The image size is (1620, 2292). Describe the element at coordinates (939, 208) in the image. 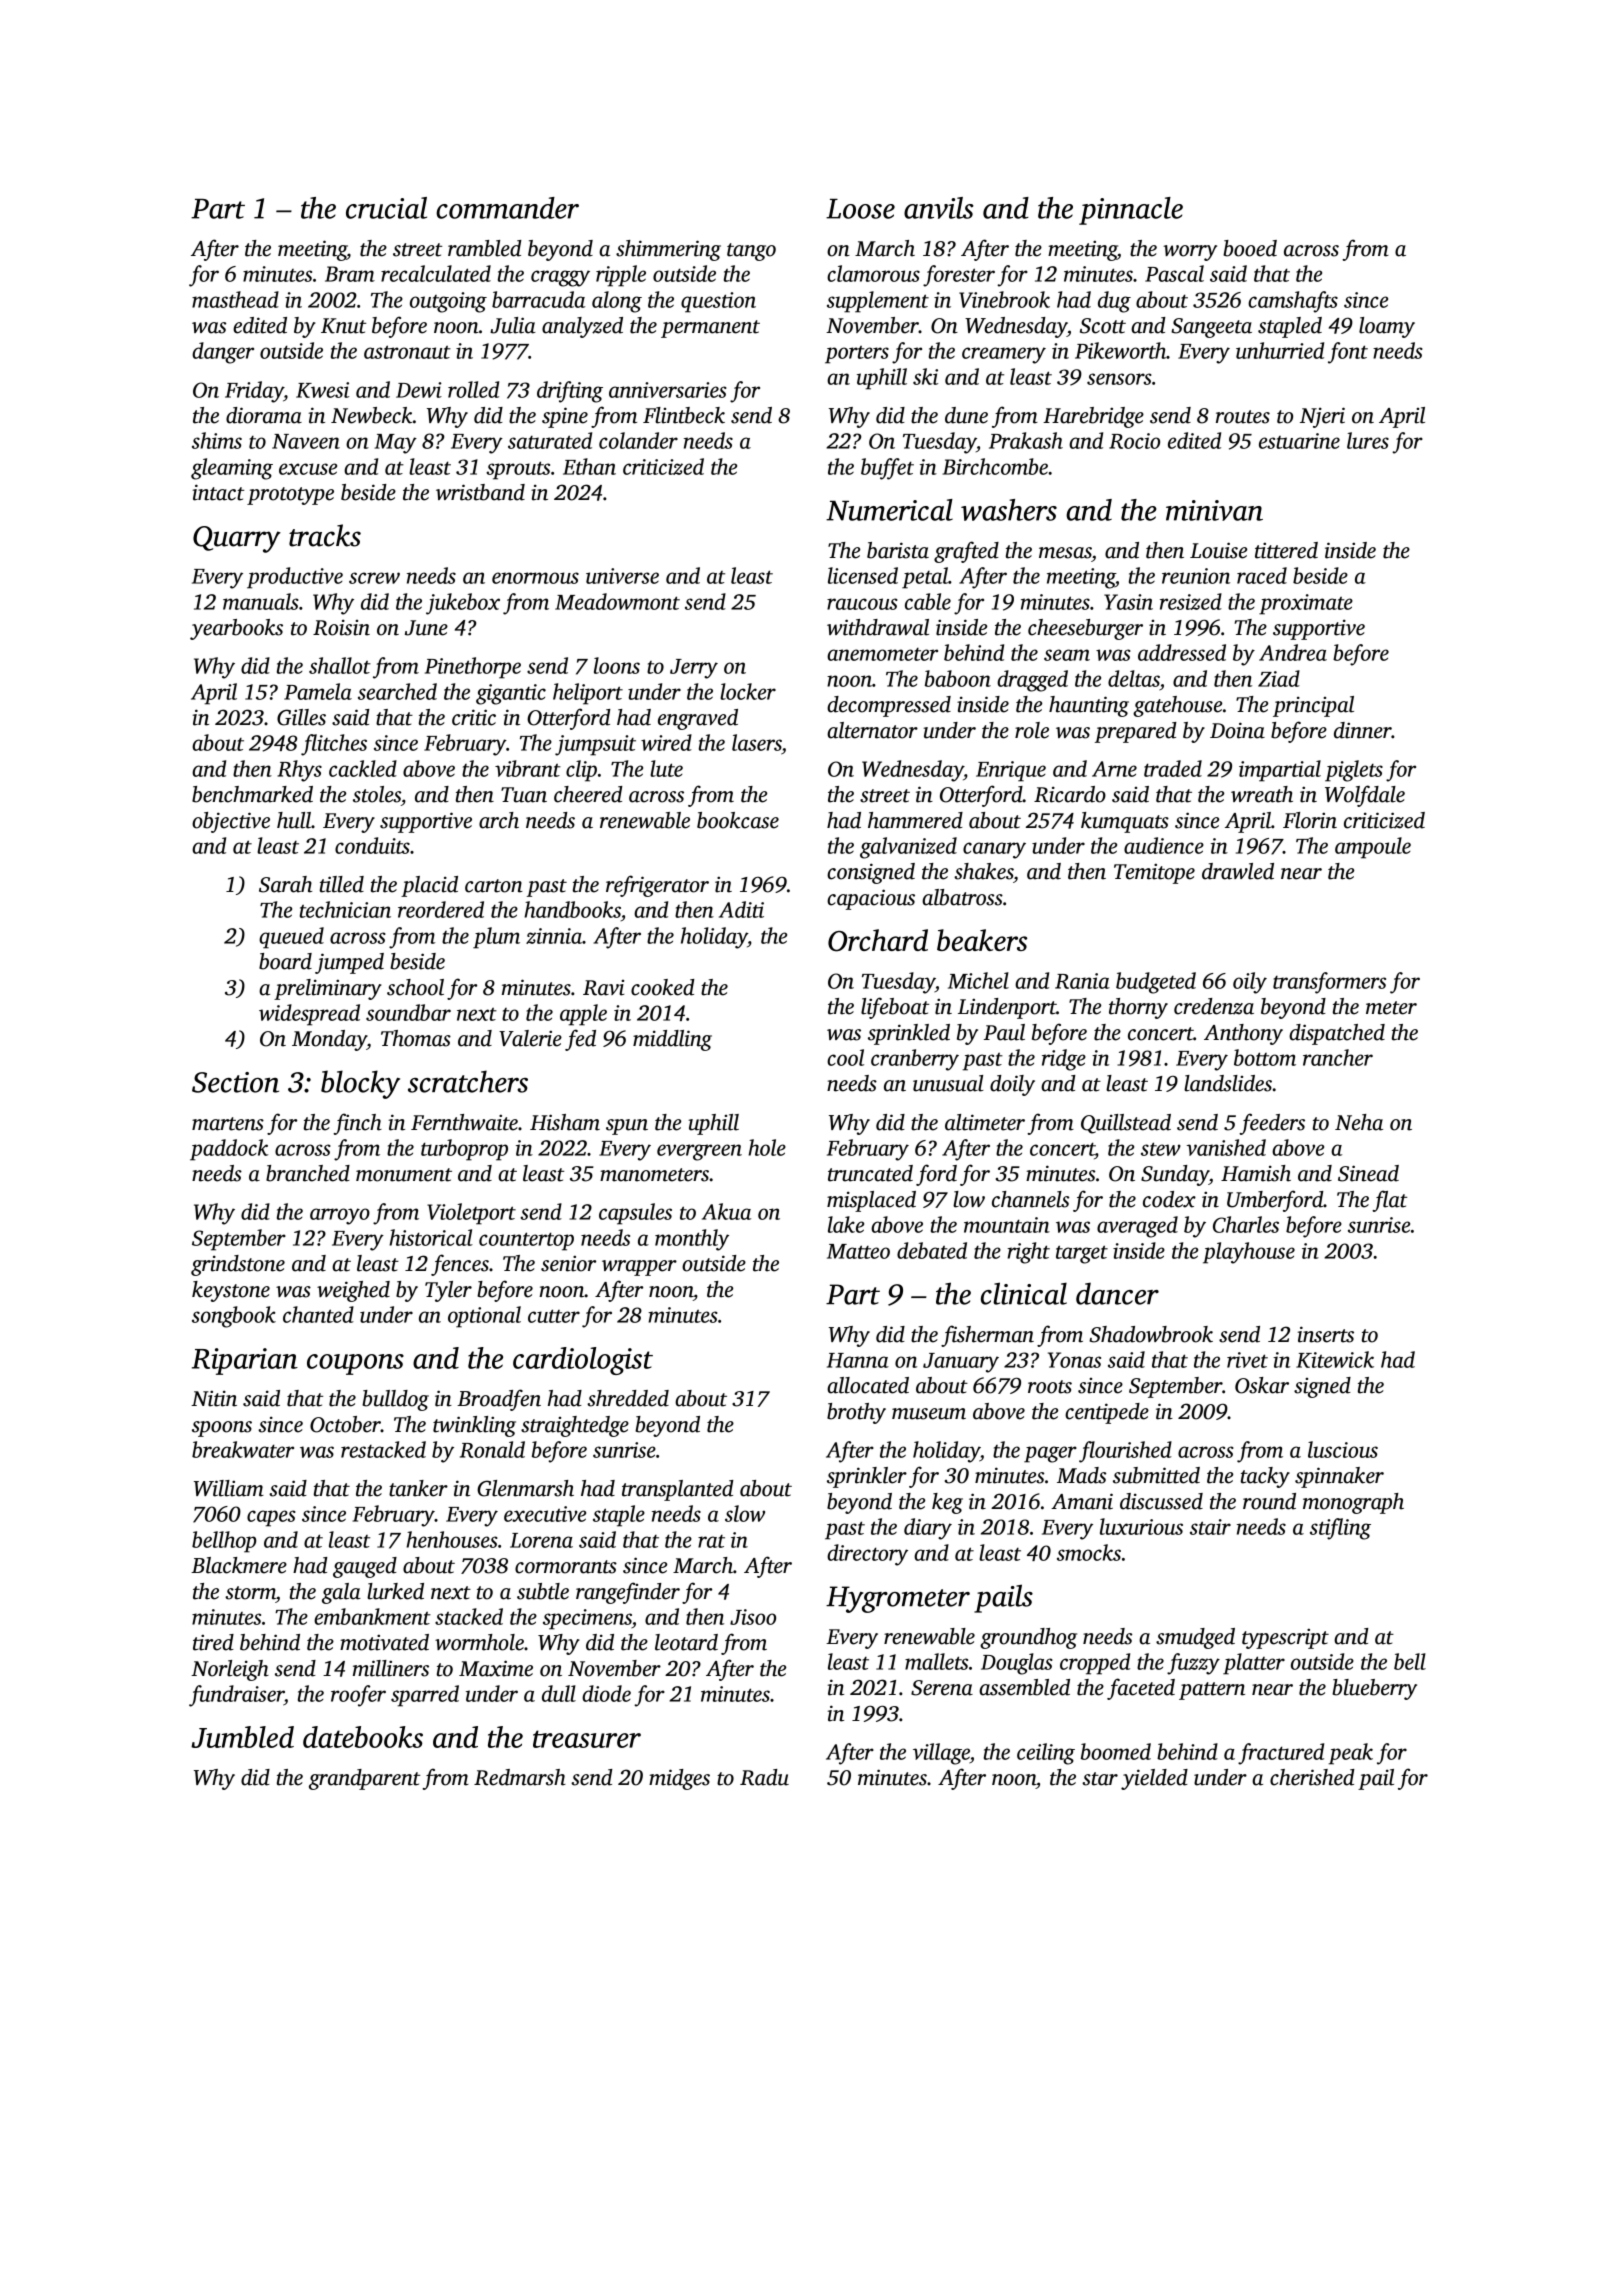

I see `anvils` at that location.
